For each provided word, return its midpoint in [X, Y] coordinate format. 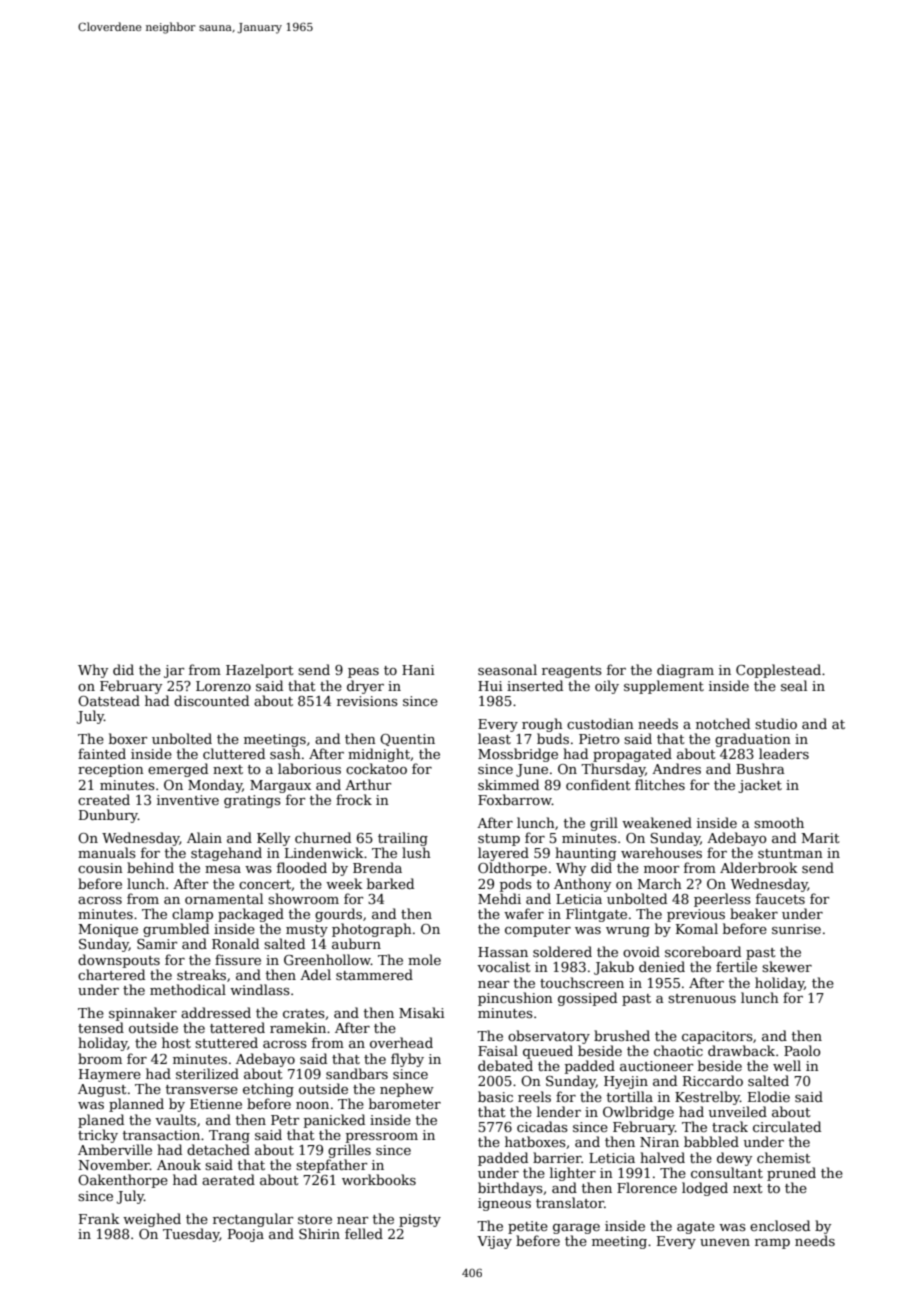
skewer [787, 966]
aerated [228, 1179]
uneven [725, 1242]
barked [390, 883]
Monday [215, 786]
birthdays [510, 1189]
